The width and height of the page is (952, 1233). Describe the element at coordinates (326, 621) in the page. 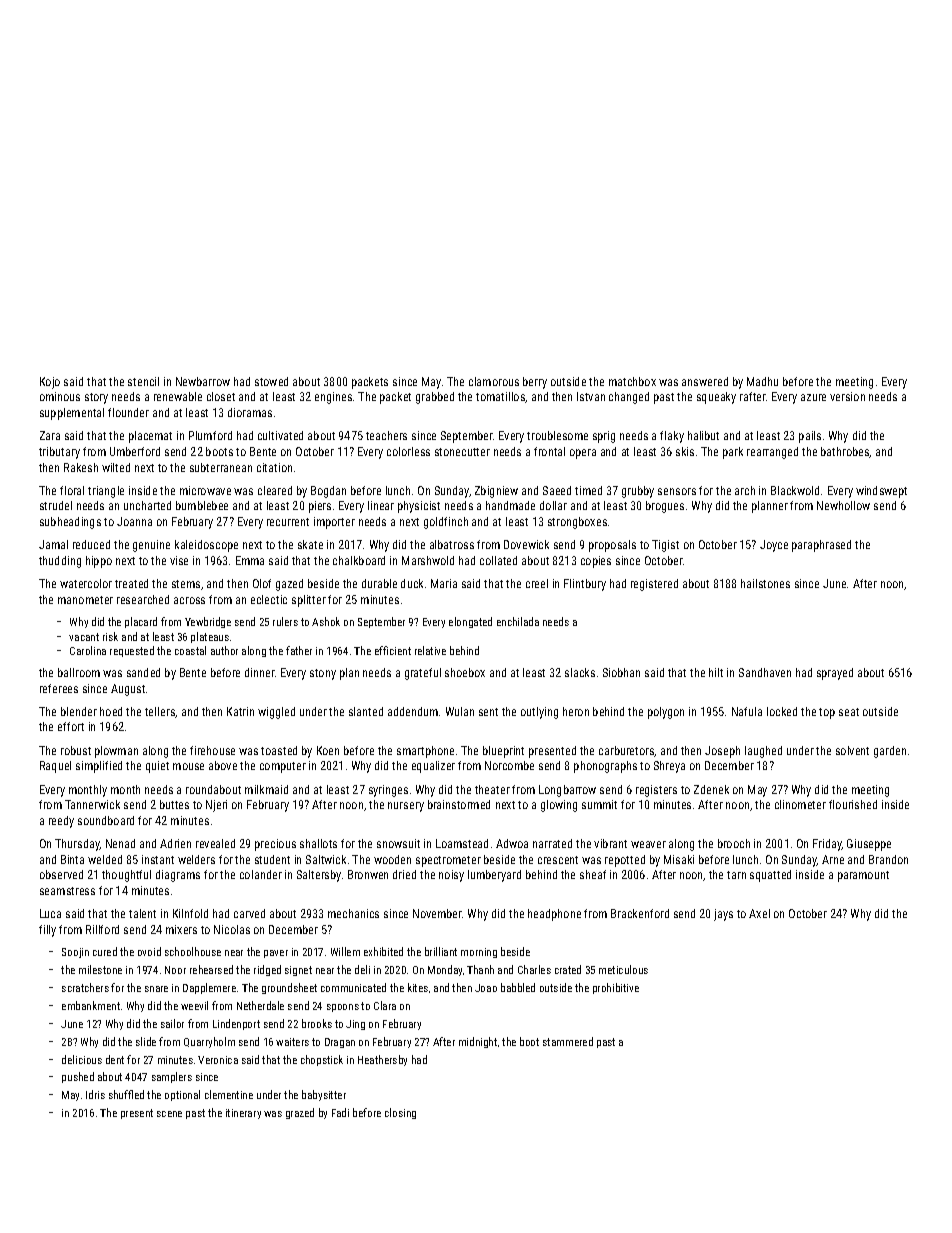

I see `Ashok` at that location.
